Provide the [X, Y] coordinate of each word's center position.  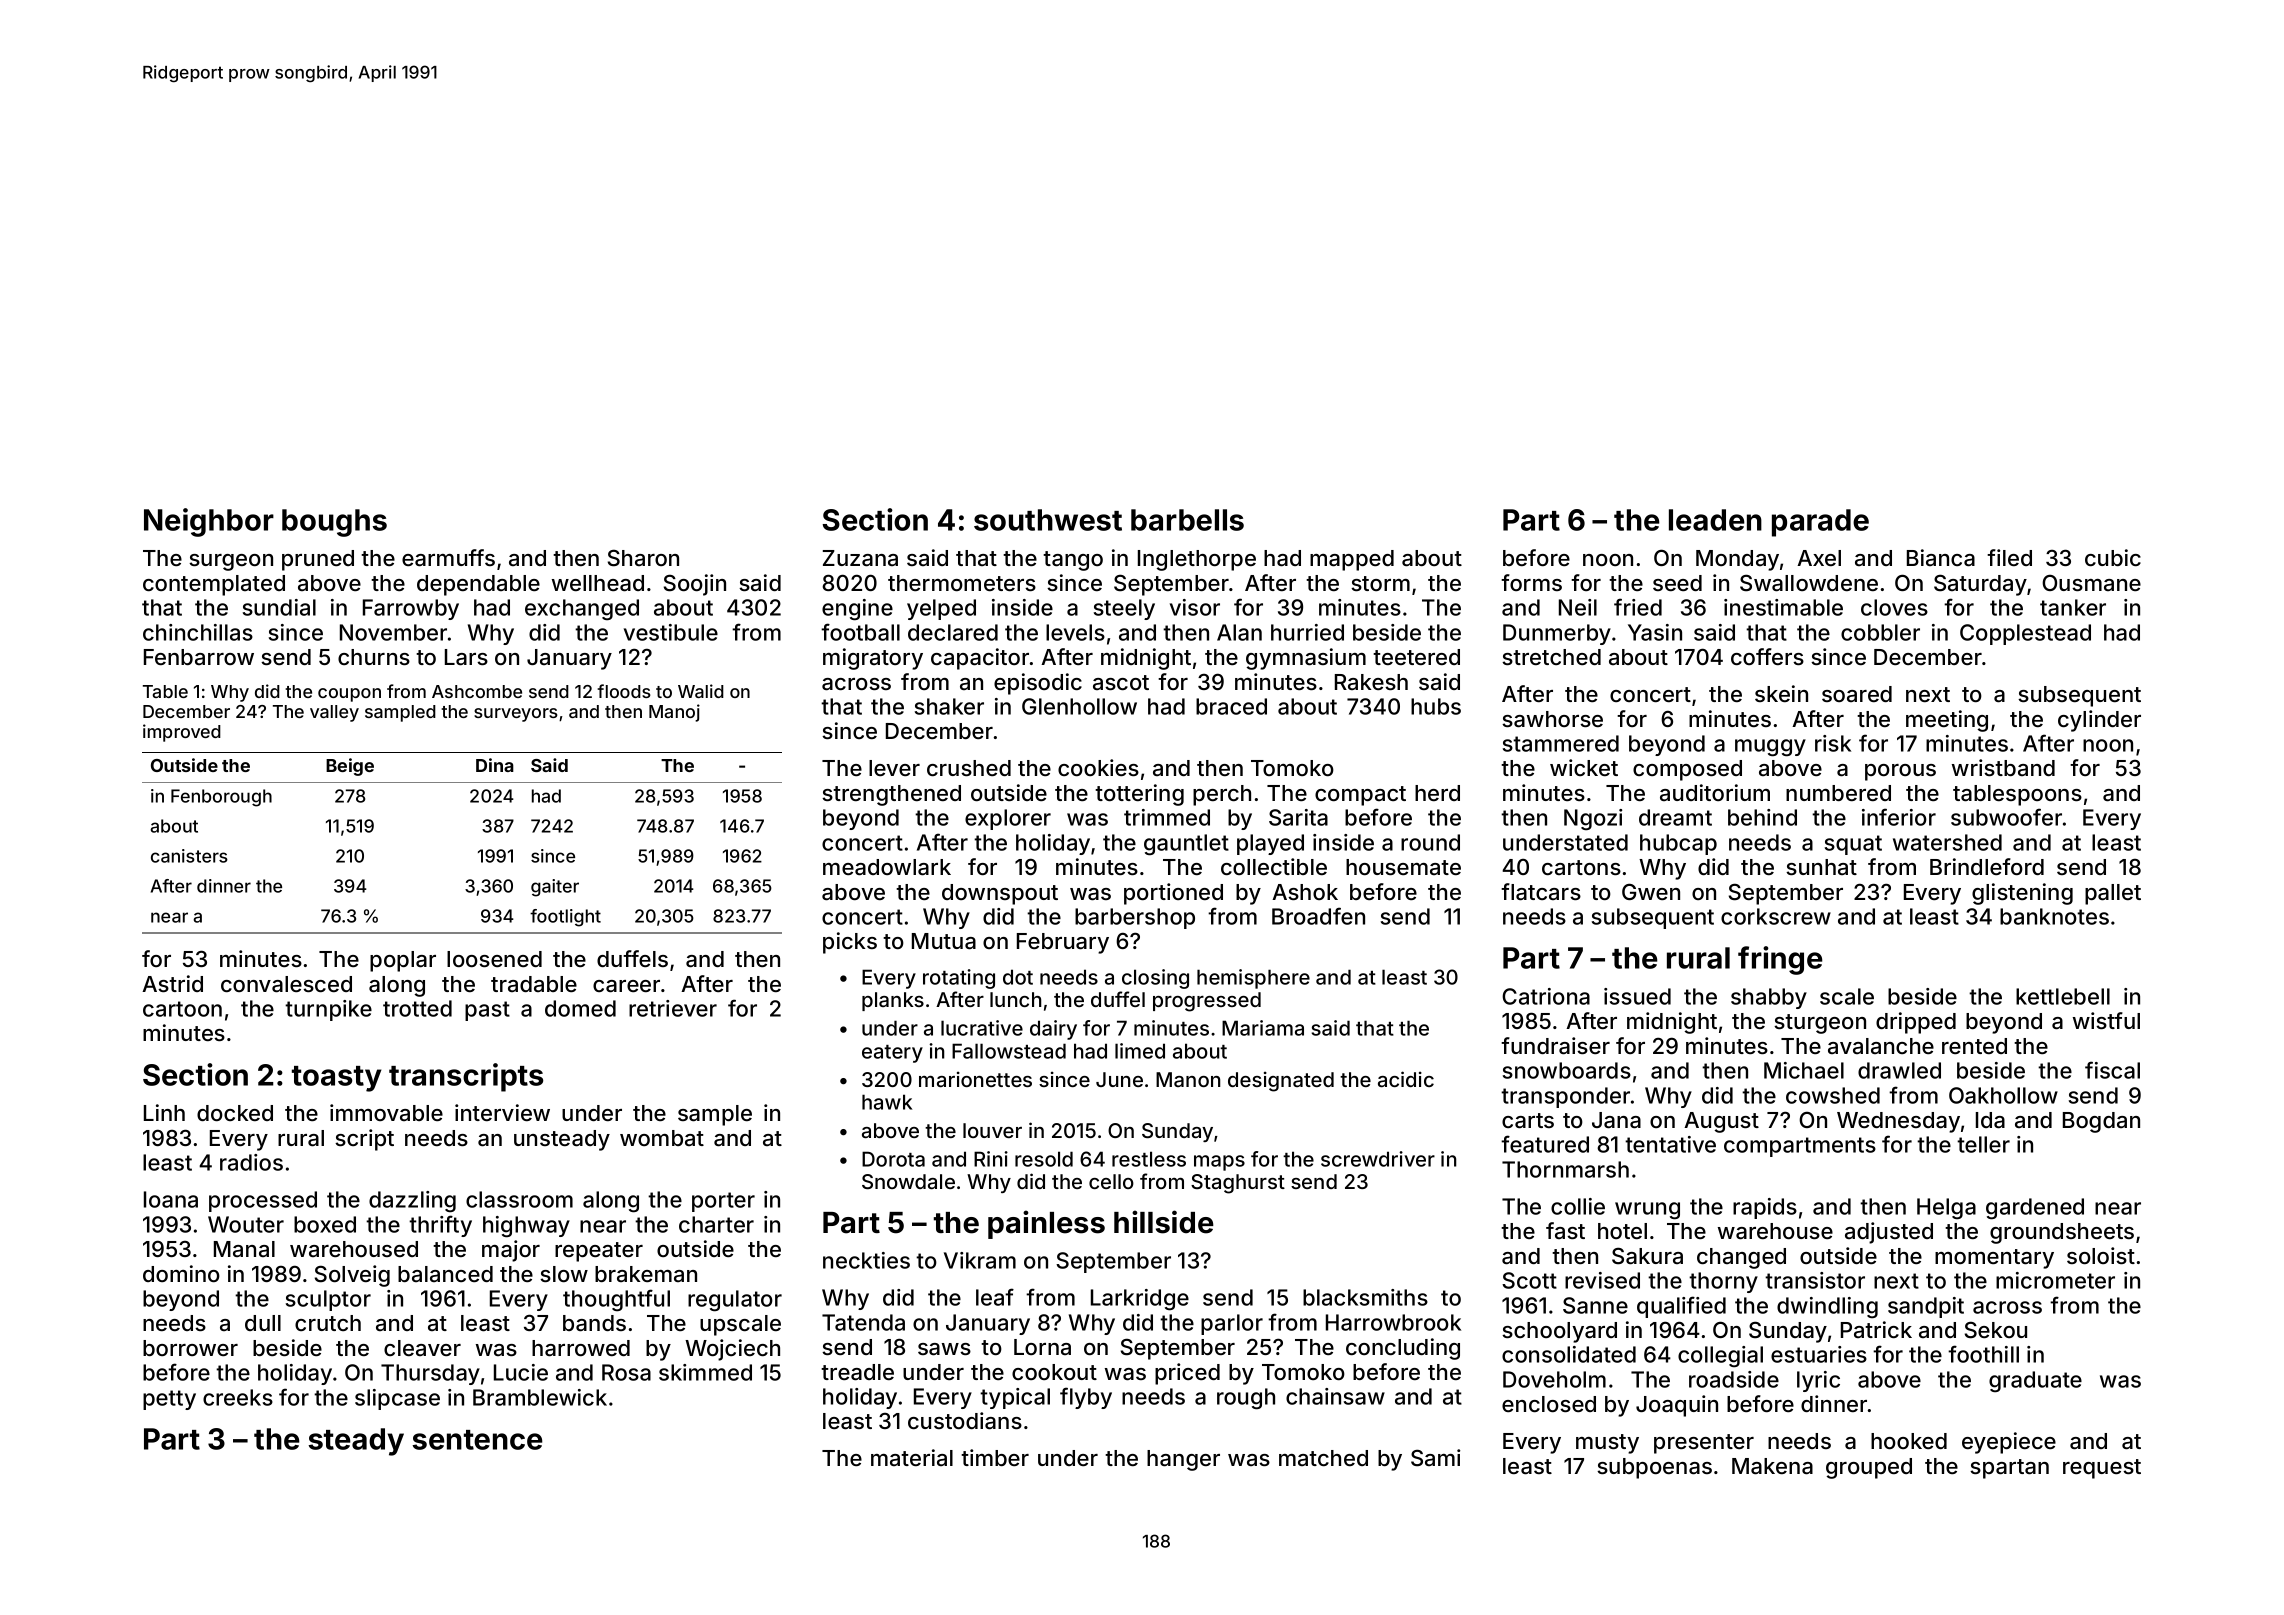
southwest [1048, 520]
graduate [2035, 1382]
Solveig [352, 1276]
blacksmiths [1365, 1297]
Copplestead [2025, 634]
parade [1820, 523]
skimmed [705, 1372]
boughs [334, 523]
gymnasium [1306, 659]
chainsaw [1335, 1396]
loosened [494, 959]
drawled [1899, 1070]
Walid [701, 691]
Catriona [1546, 996]
